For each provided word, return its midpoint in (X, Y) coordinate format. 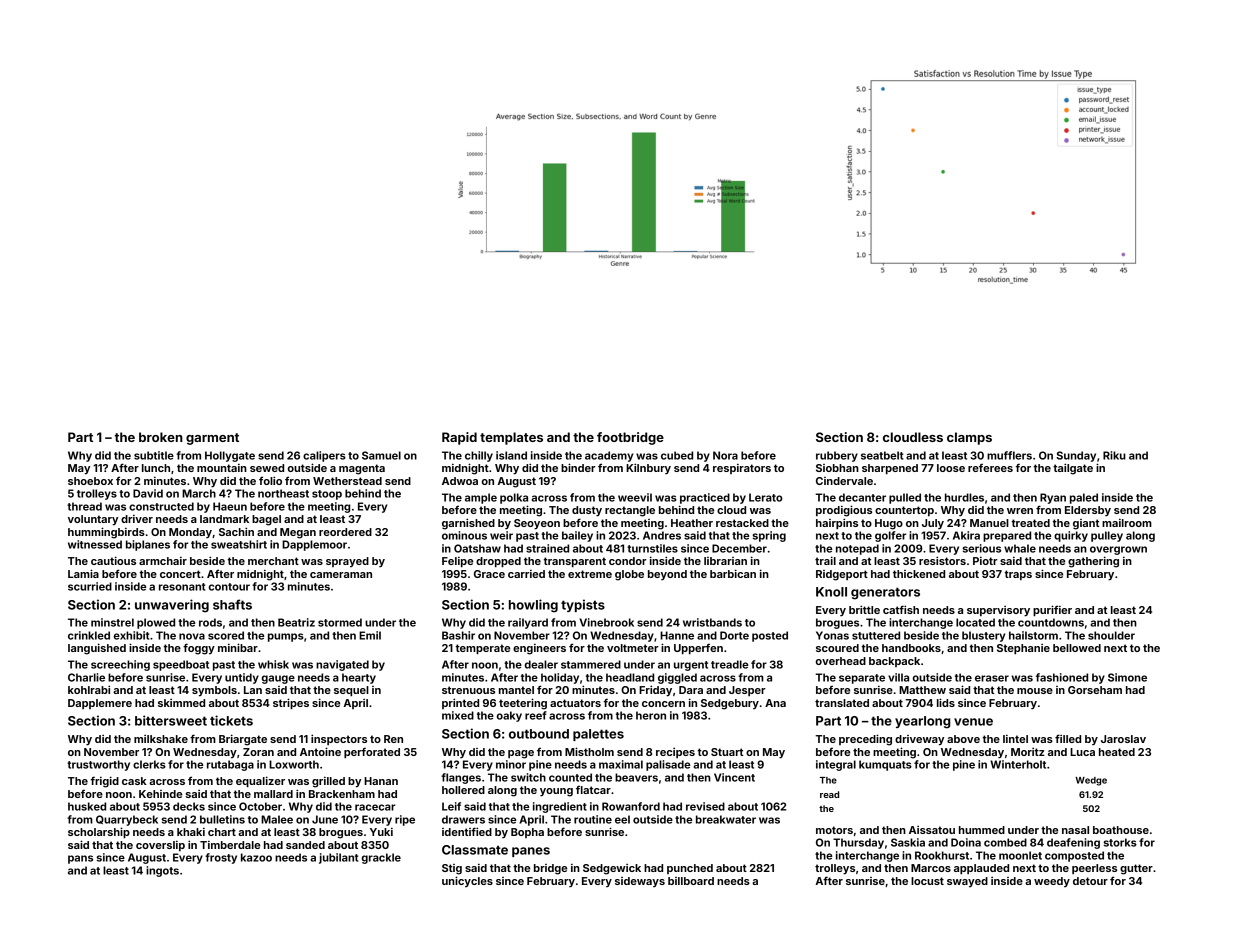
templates (511, 438)
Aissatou (932, 830)
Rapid (459, 438)
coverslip (160, 846)
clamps (969, 438)
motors (834, 830)
